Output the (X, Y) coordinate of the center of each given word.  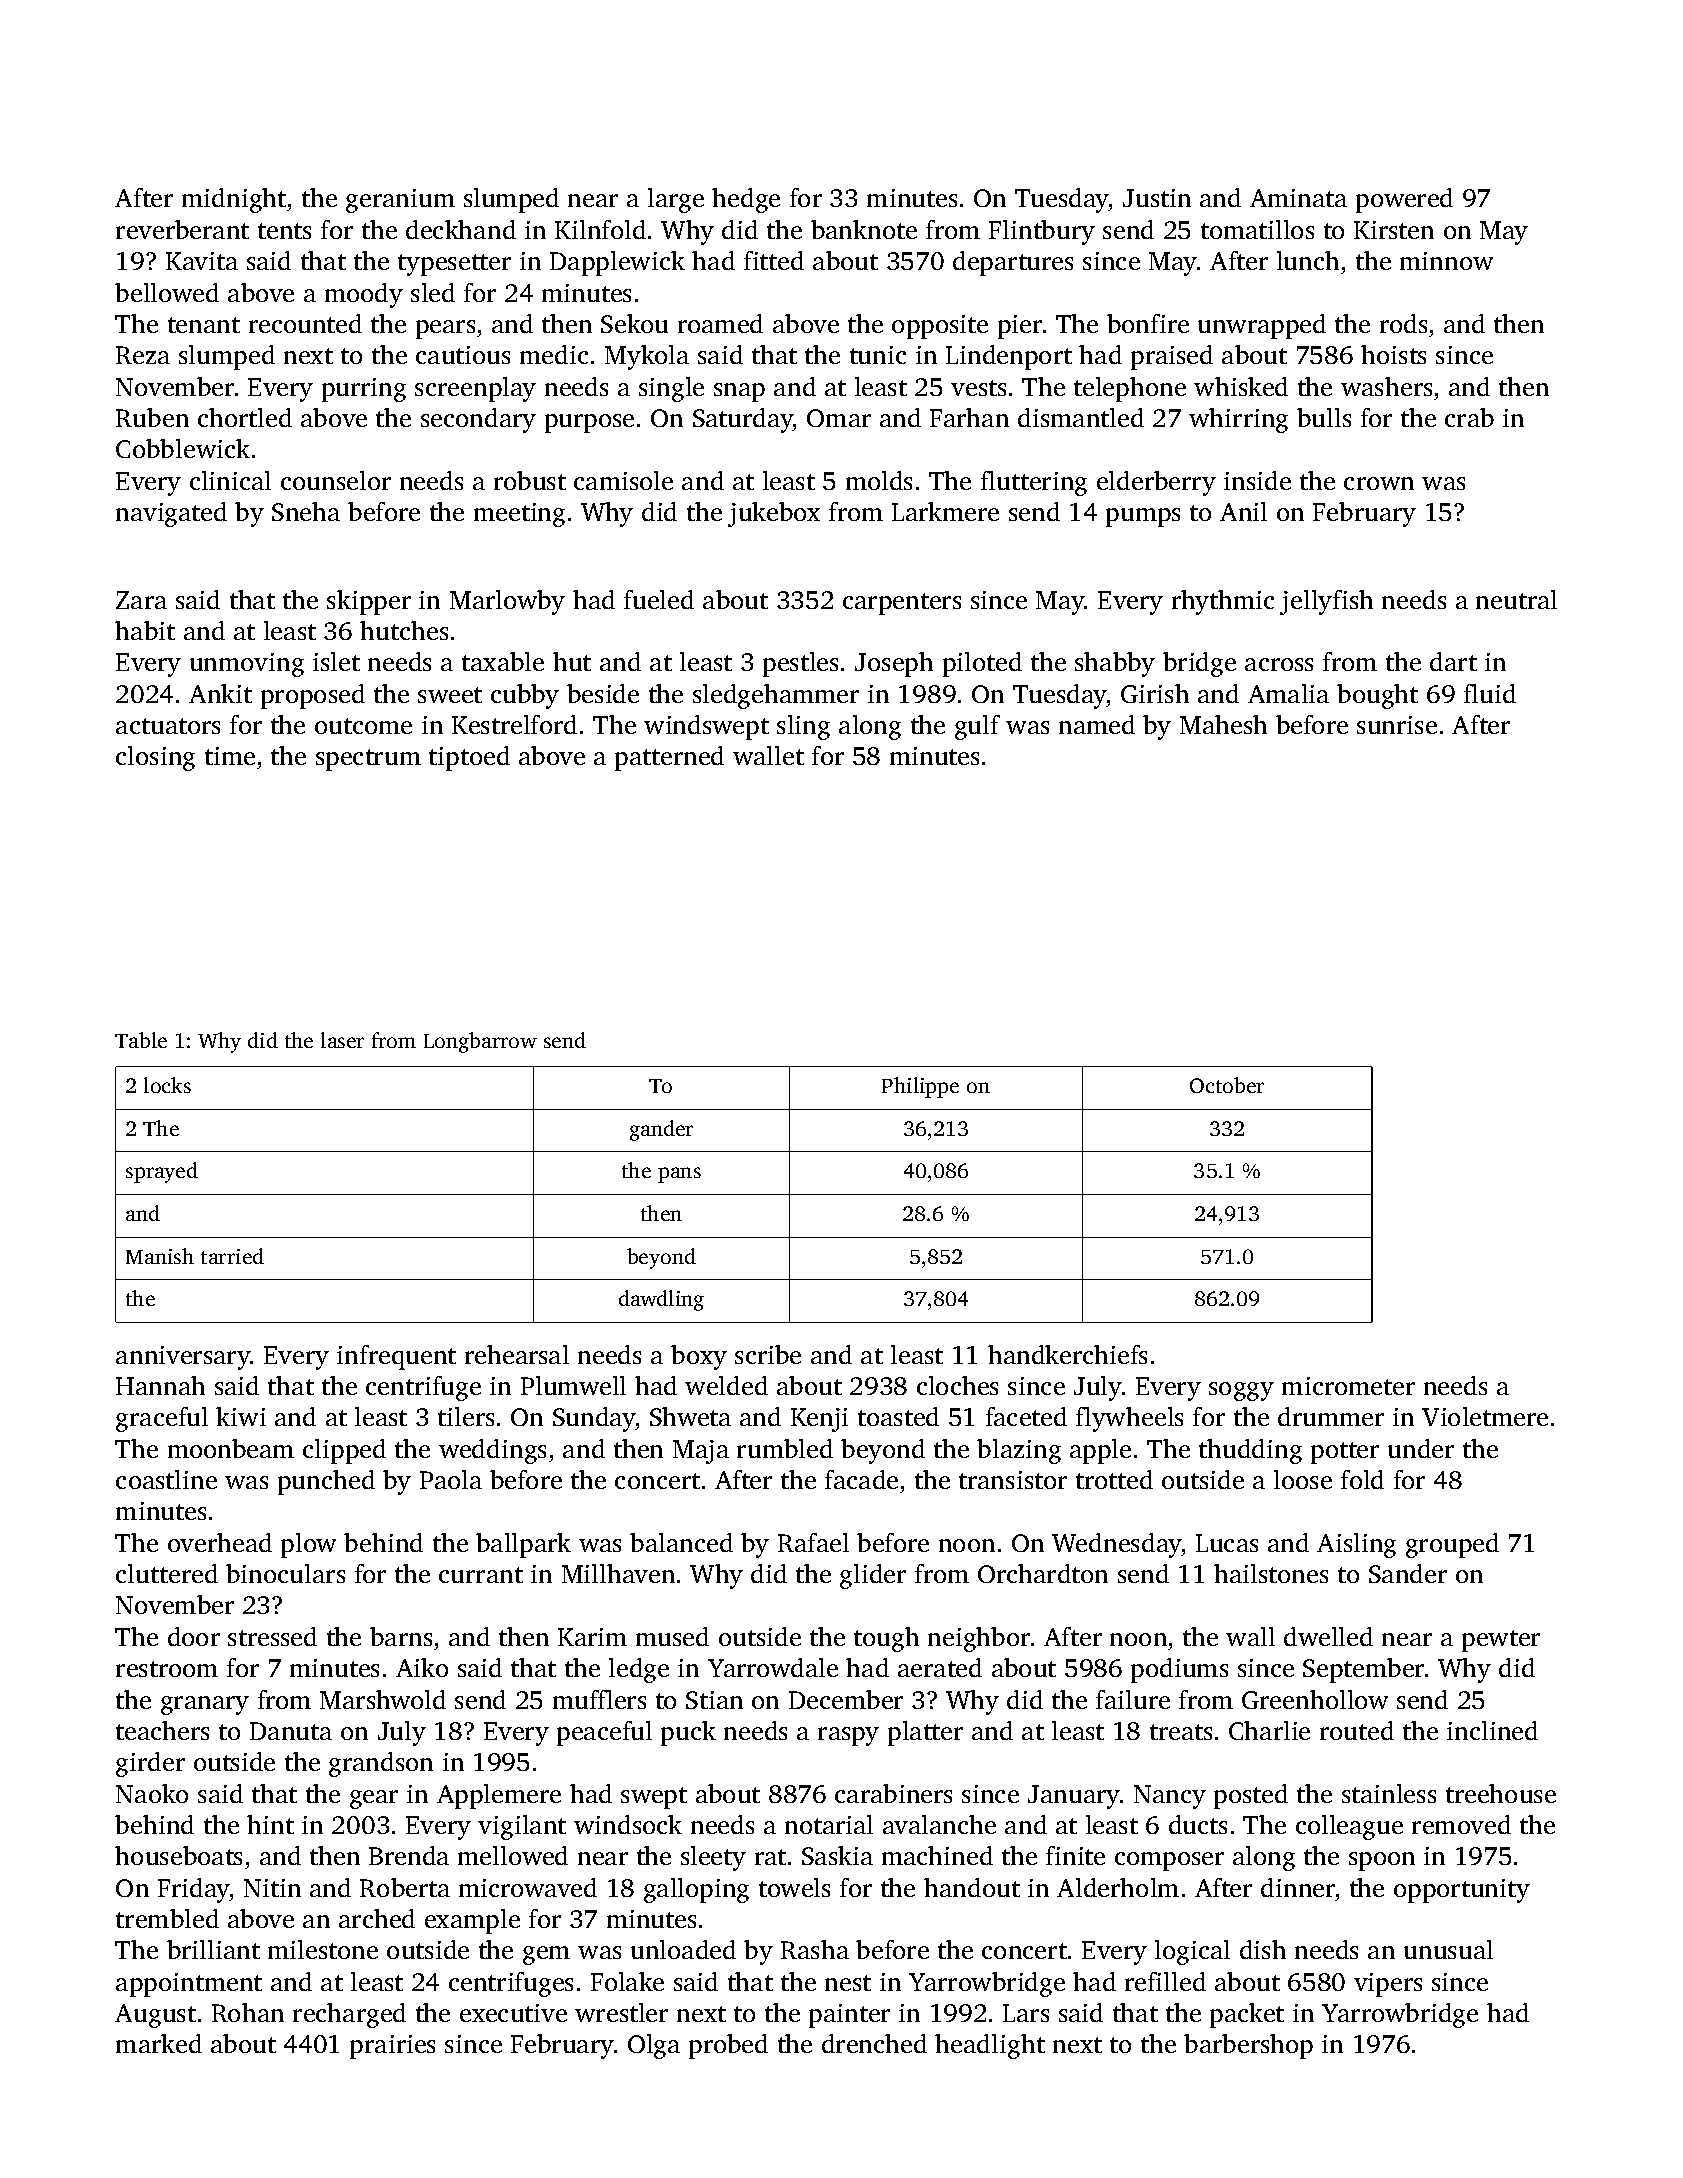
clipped (344, 1451)
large (676, 200)
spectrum (368, 760)
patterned (669, 758)
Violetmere (1485, 1416)
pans (679, 1175)
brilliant (213, 1949)
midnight (234, 200)
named (1097, 724)
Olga (654, 2046)
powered (1404, 200)
